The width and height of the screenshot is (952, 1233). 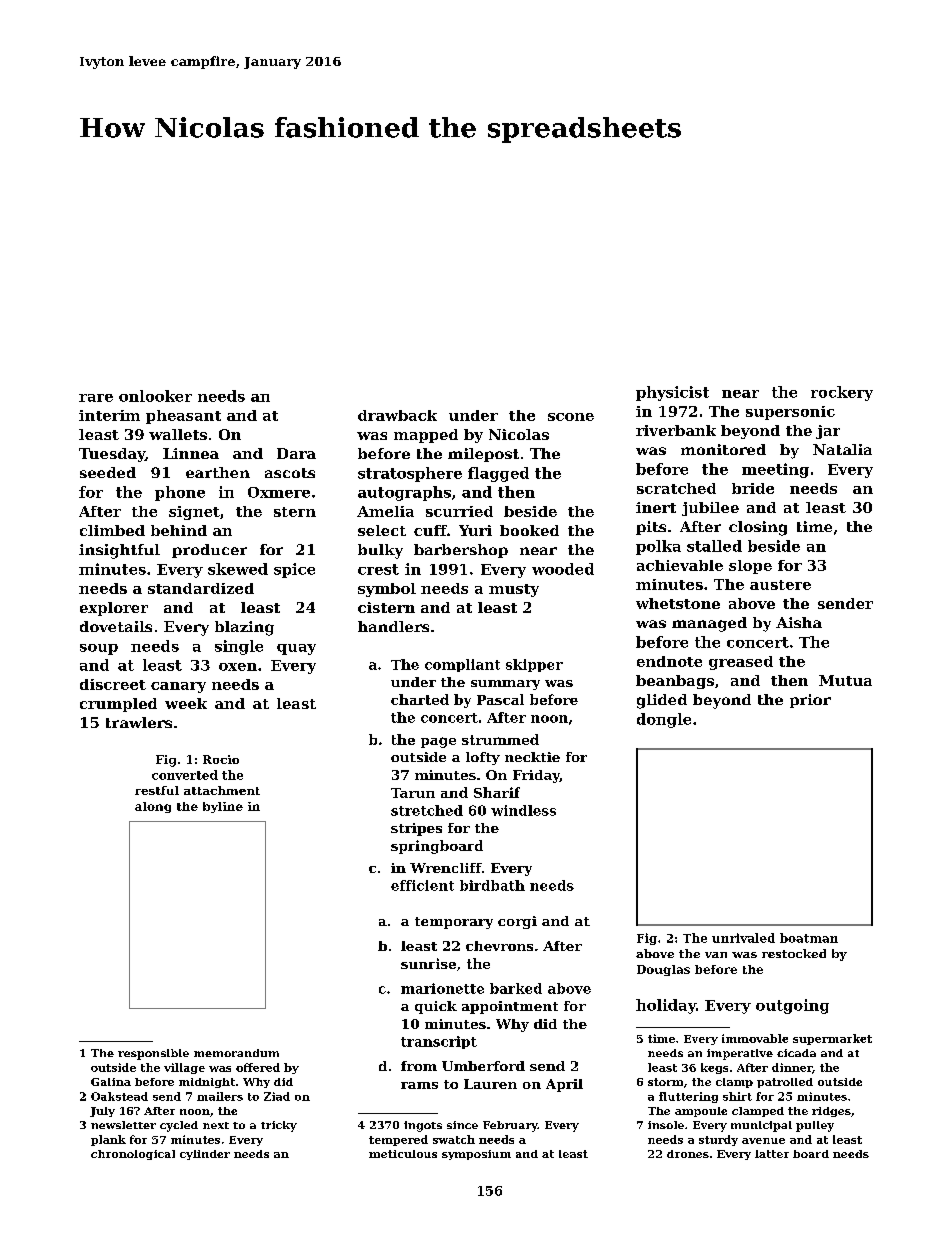 I want to click on symbol, so click(x=387, y=590).
